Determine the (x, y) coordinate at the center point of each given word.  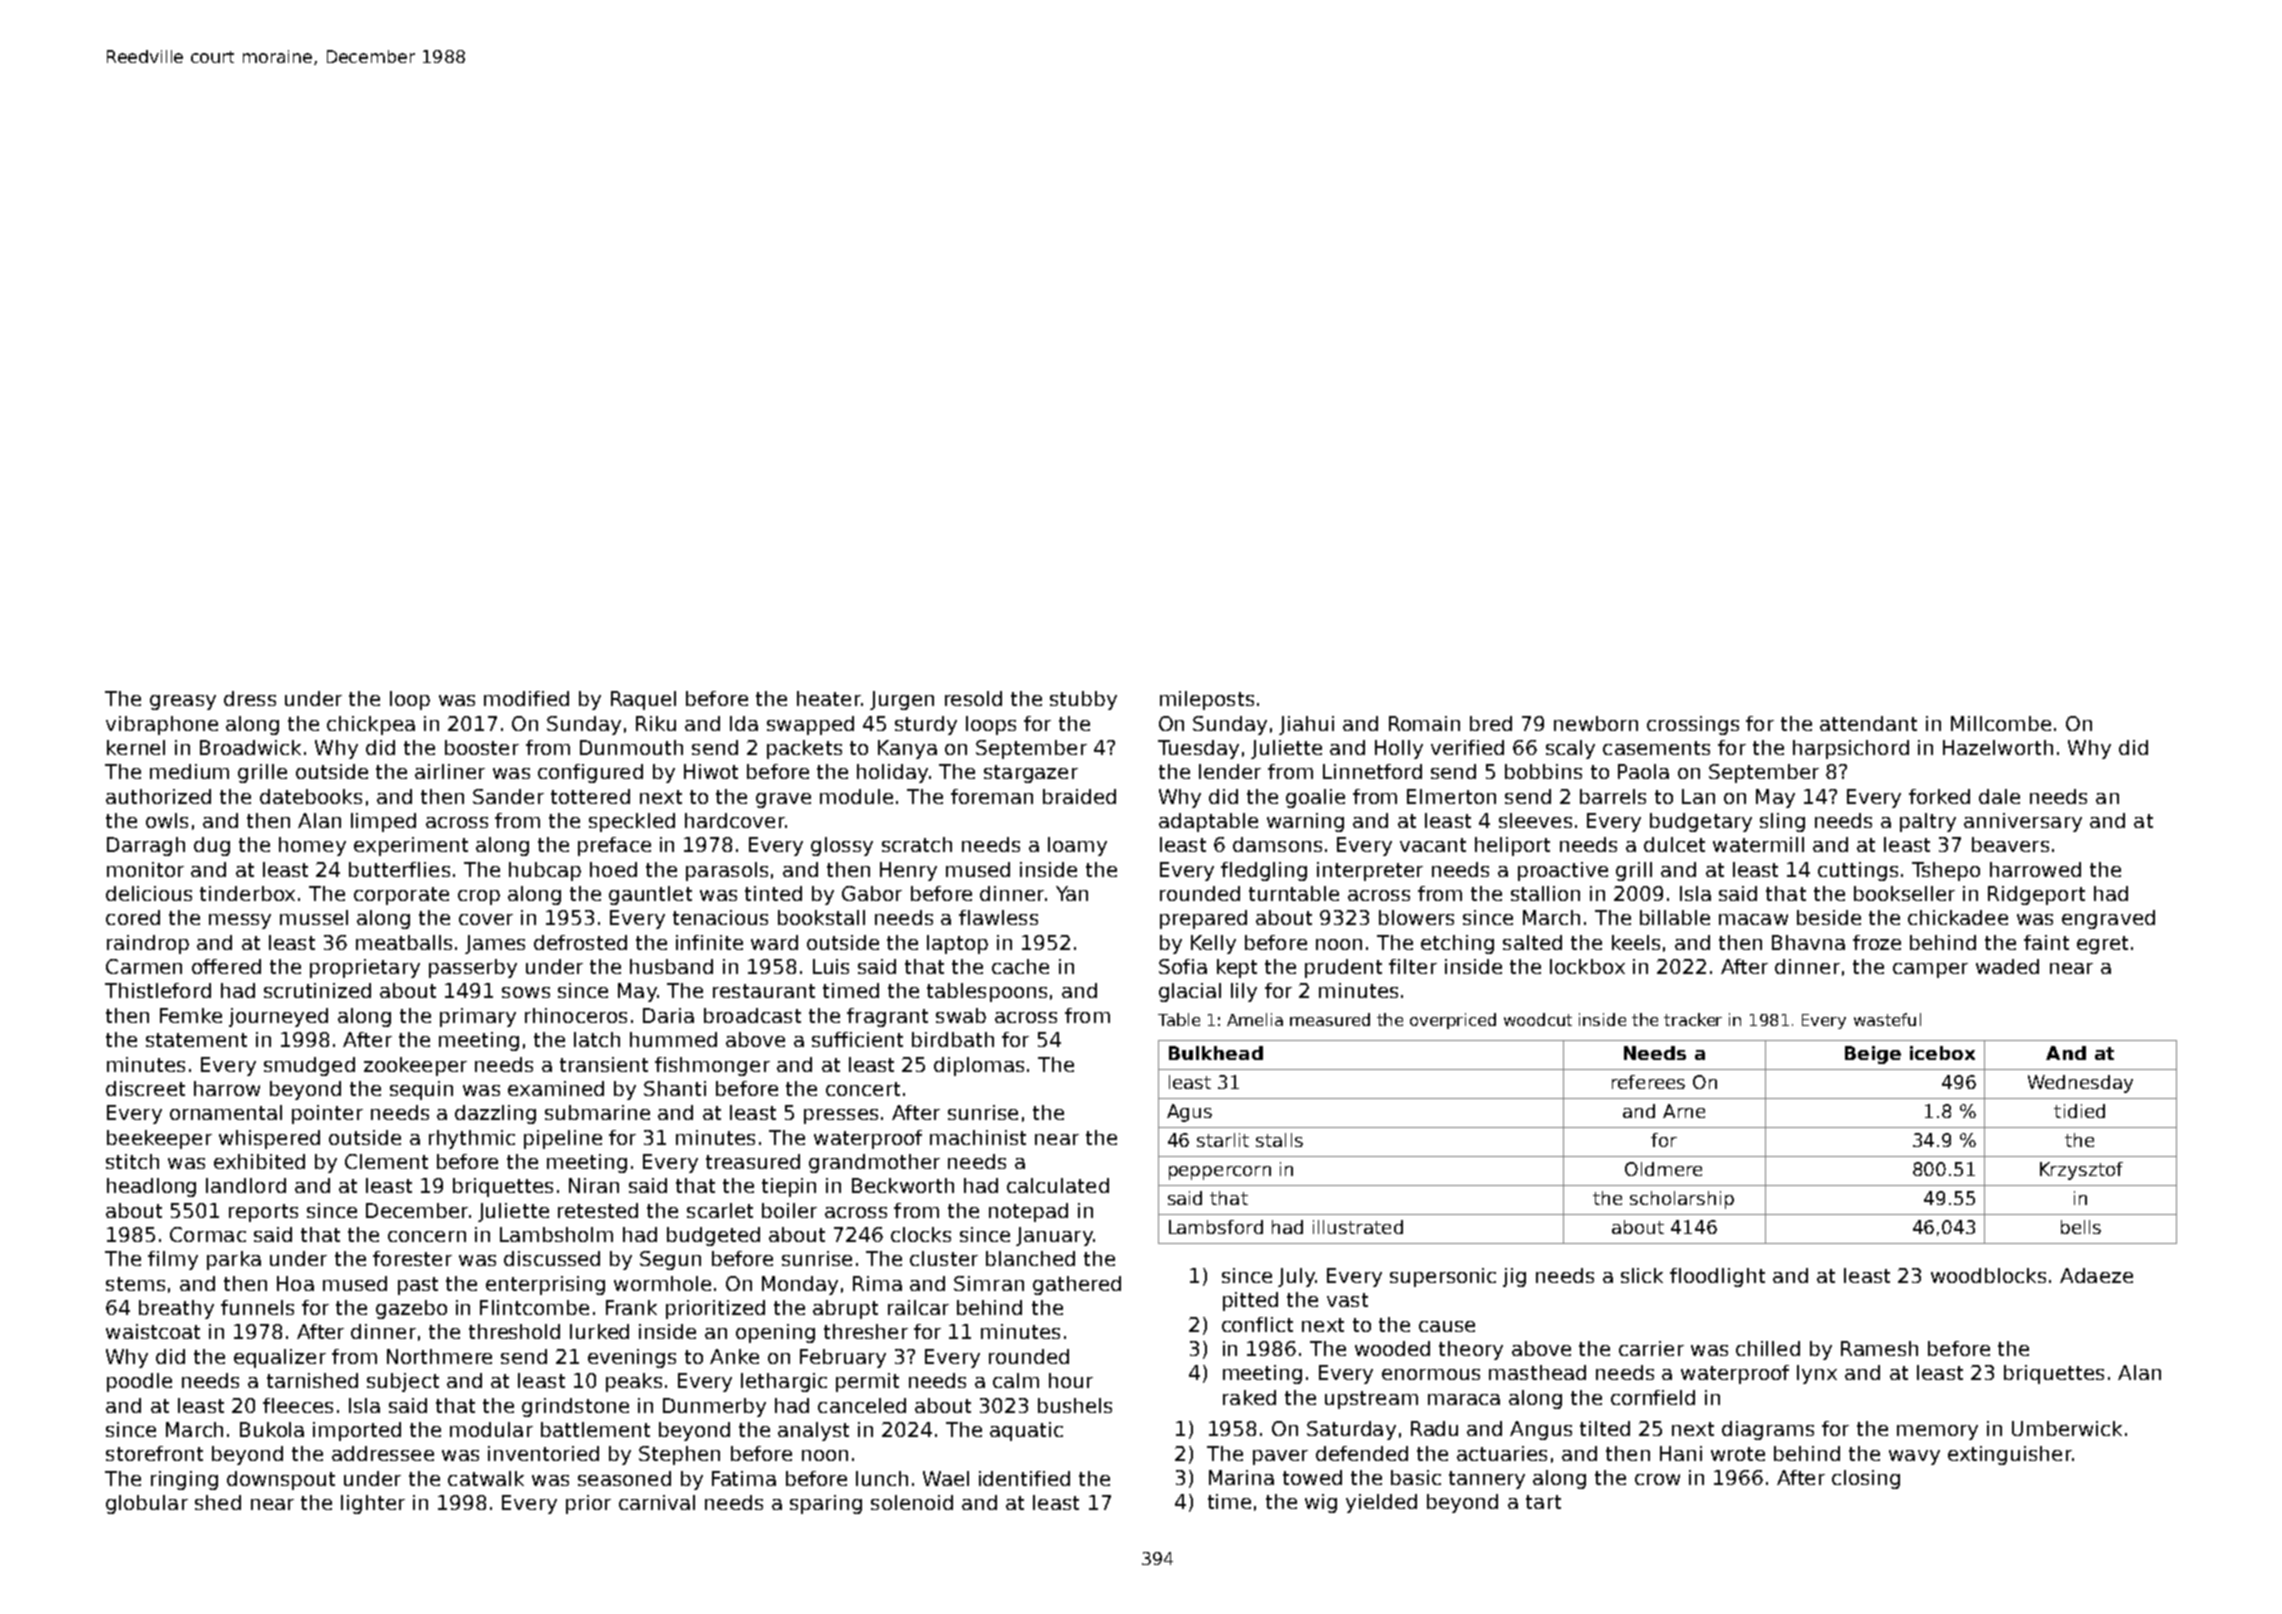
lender (1230, 771)
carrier (1651, 1348)
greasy (183, 702)
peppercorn (1220, 1173)
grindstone (575, 1407)
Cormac (208, 1234)
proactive (1563, 871)
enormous (1431, 1374)
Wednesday (2080, 1084)
